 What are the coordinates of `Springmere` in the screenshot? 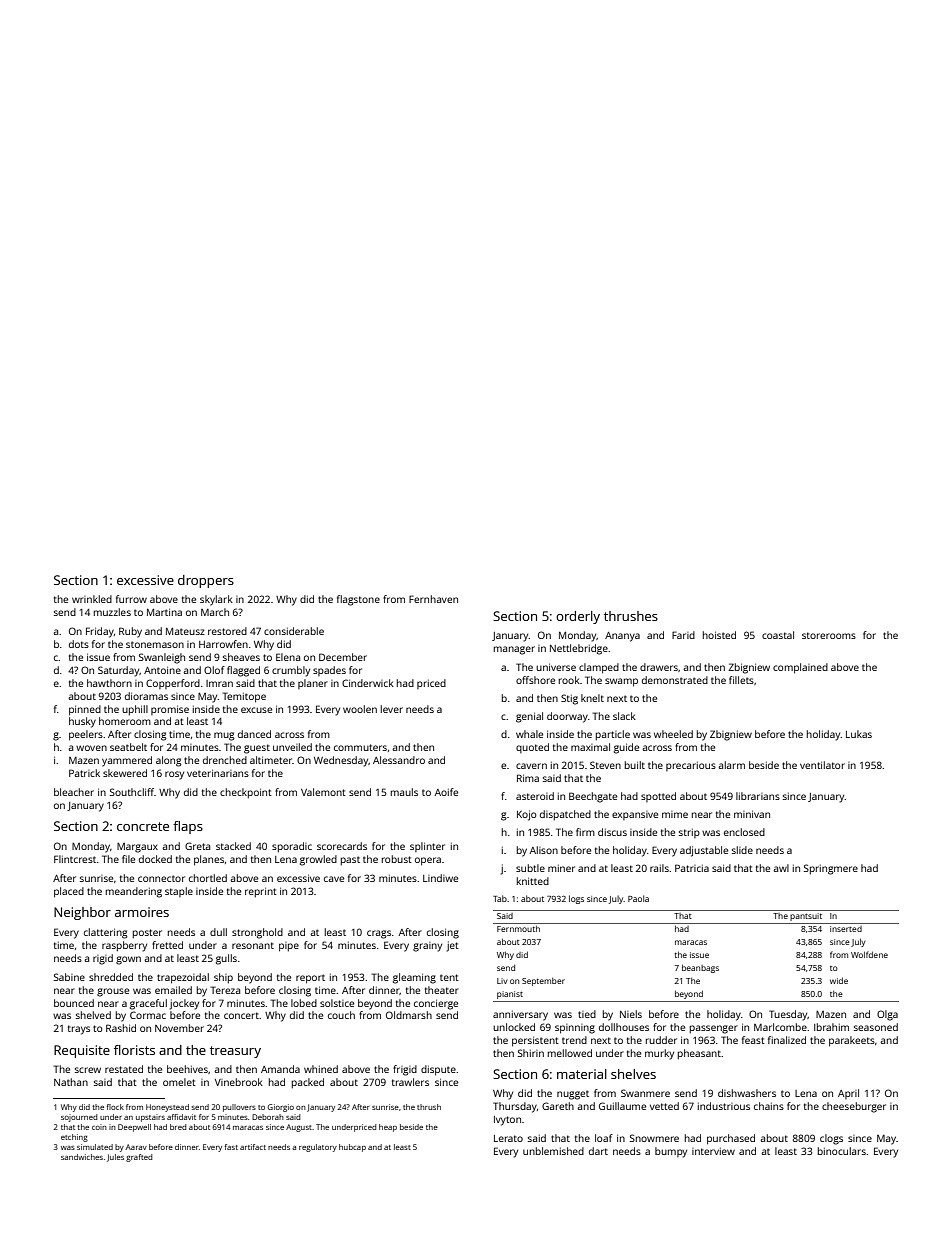 It's located at (831, 869).
